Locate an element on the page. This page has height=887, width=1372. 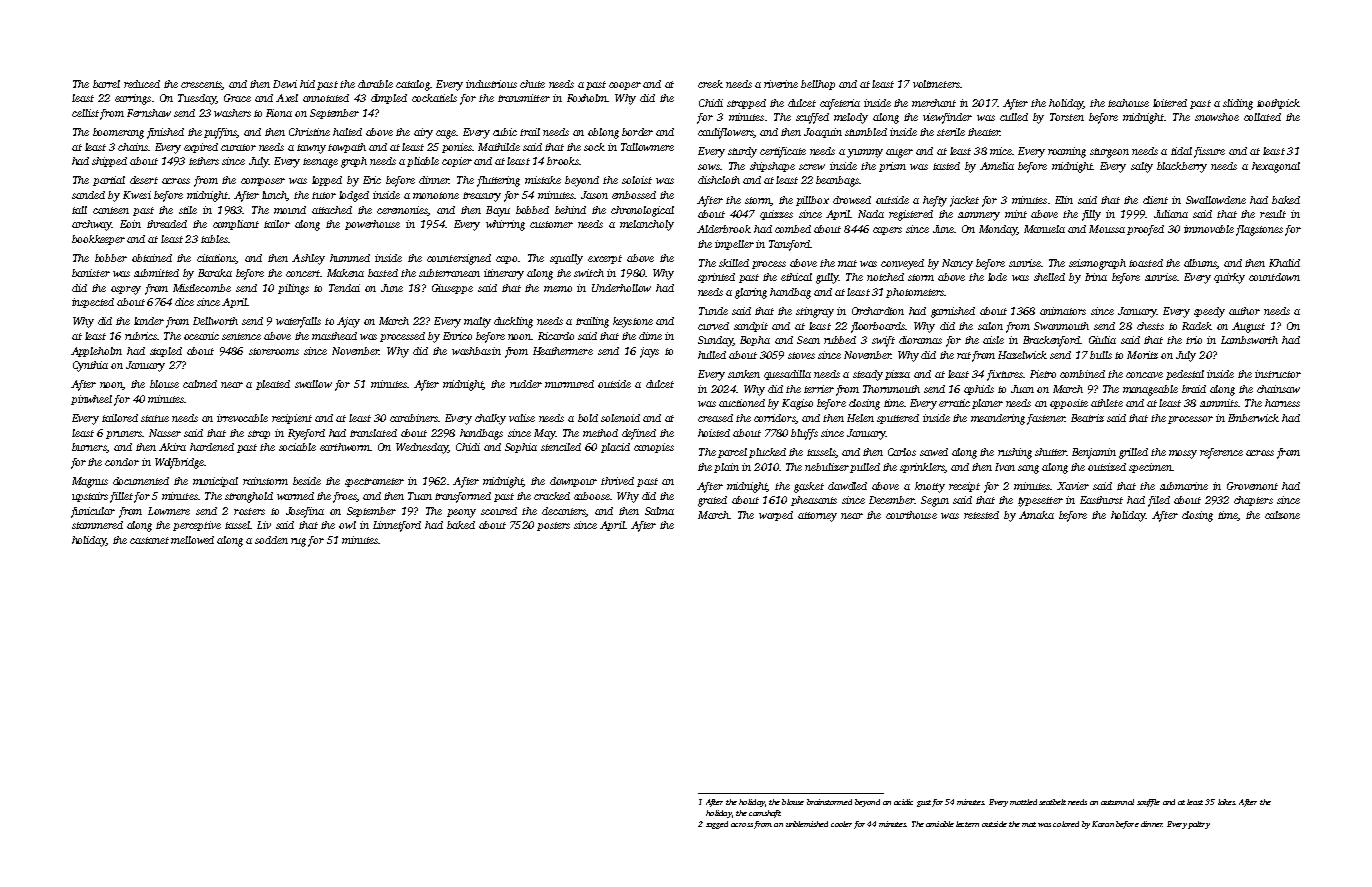
instructor is located at coordinates (1278, 374).
